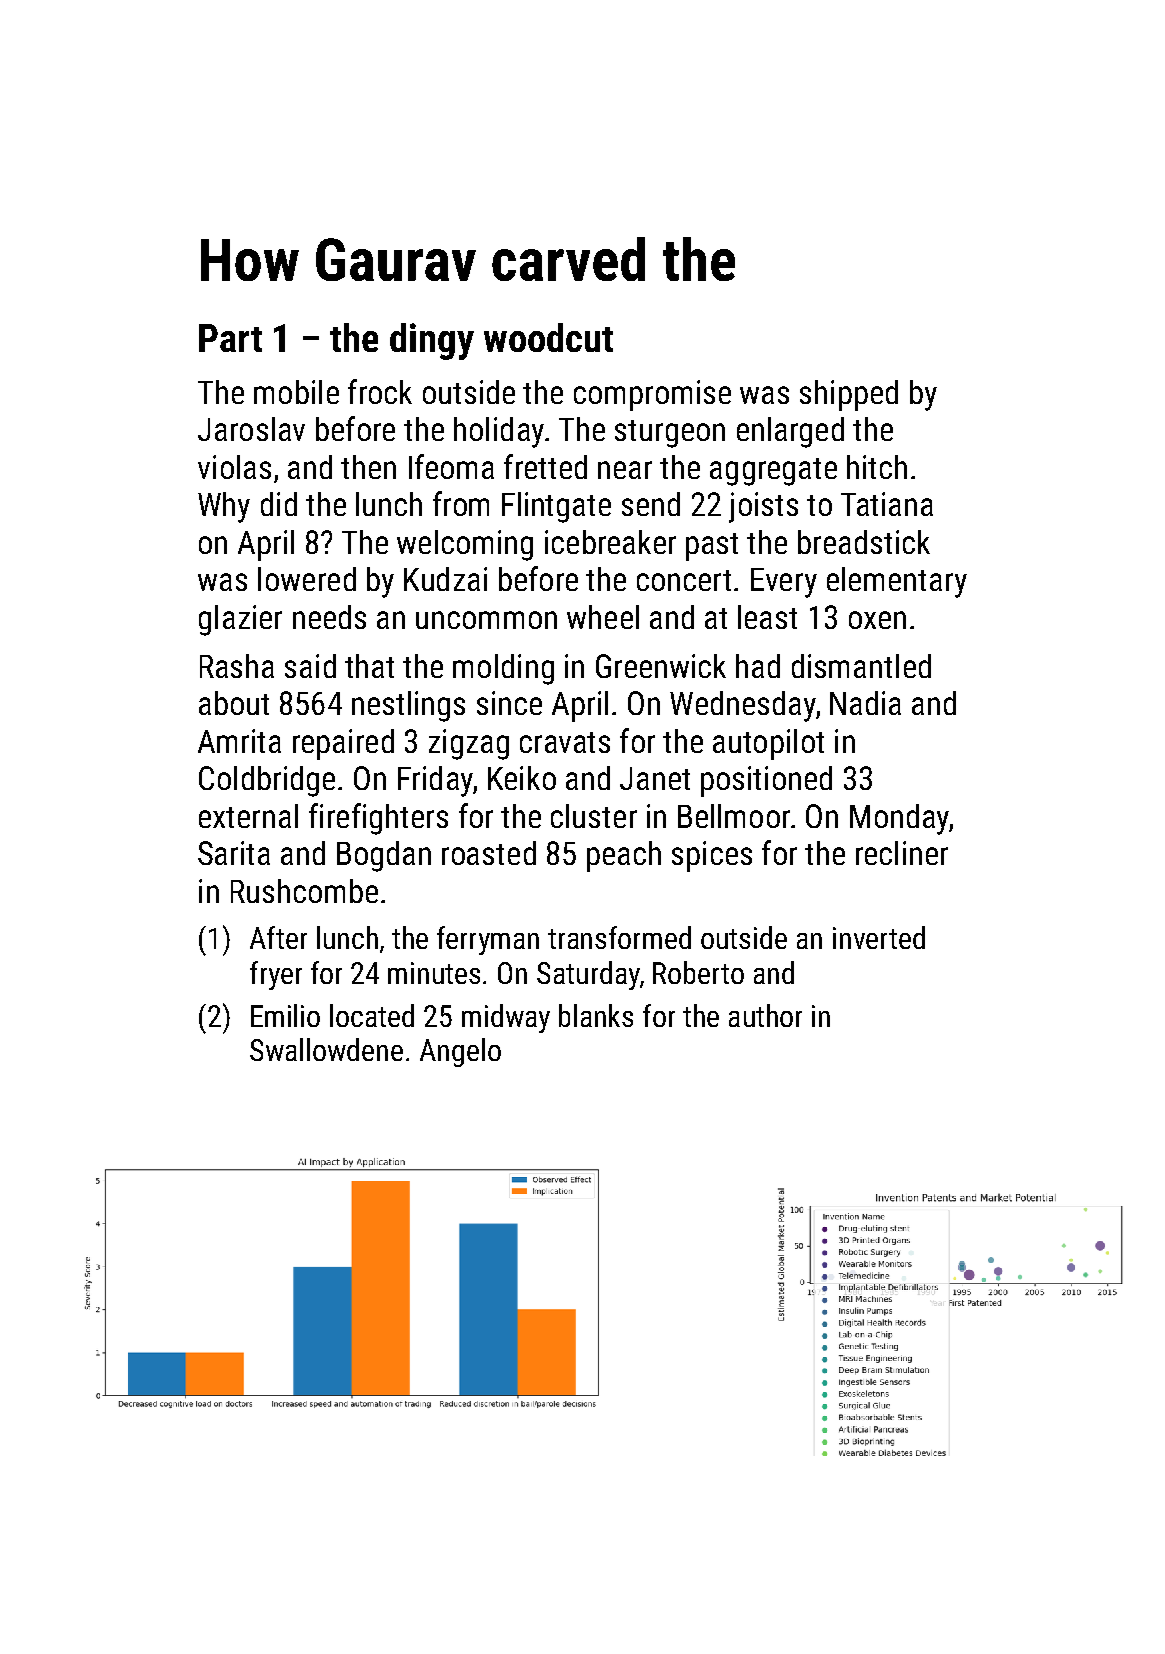 This document has height=1654, width=1165. I want to click on Roberto, so click(698, 972).
